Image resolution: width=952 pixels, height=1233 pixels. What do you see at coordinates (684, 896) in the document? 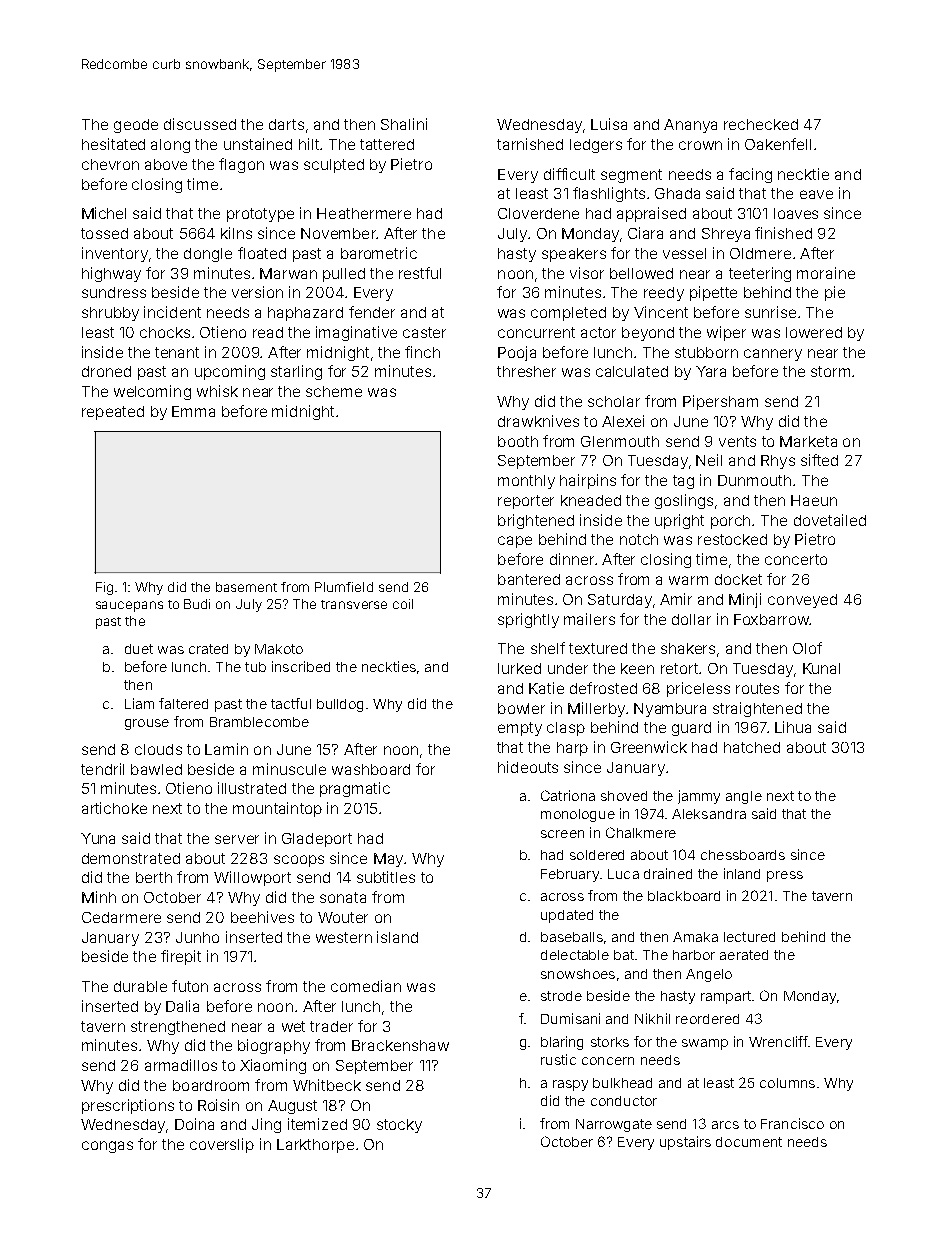
I see `blackboard` at bounding box center [684, 896].
